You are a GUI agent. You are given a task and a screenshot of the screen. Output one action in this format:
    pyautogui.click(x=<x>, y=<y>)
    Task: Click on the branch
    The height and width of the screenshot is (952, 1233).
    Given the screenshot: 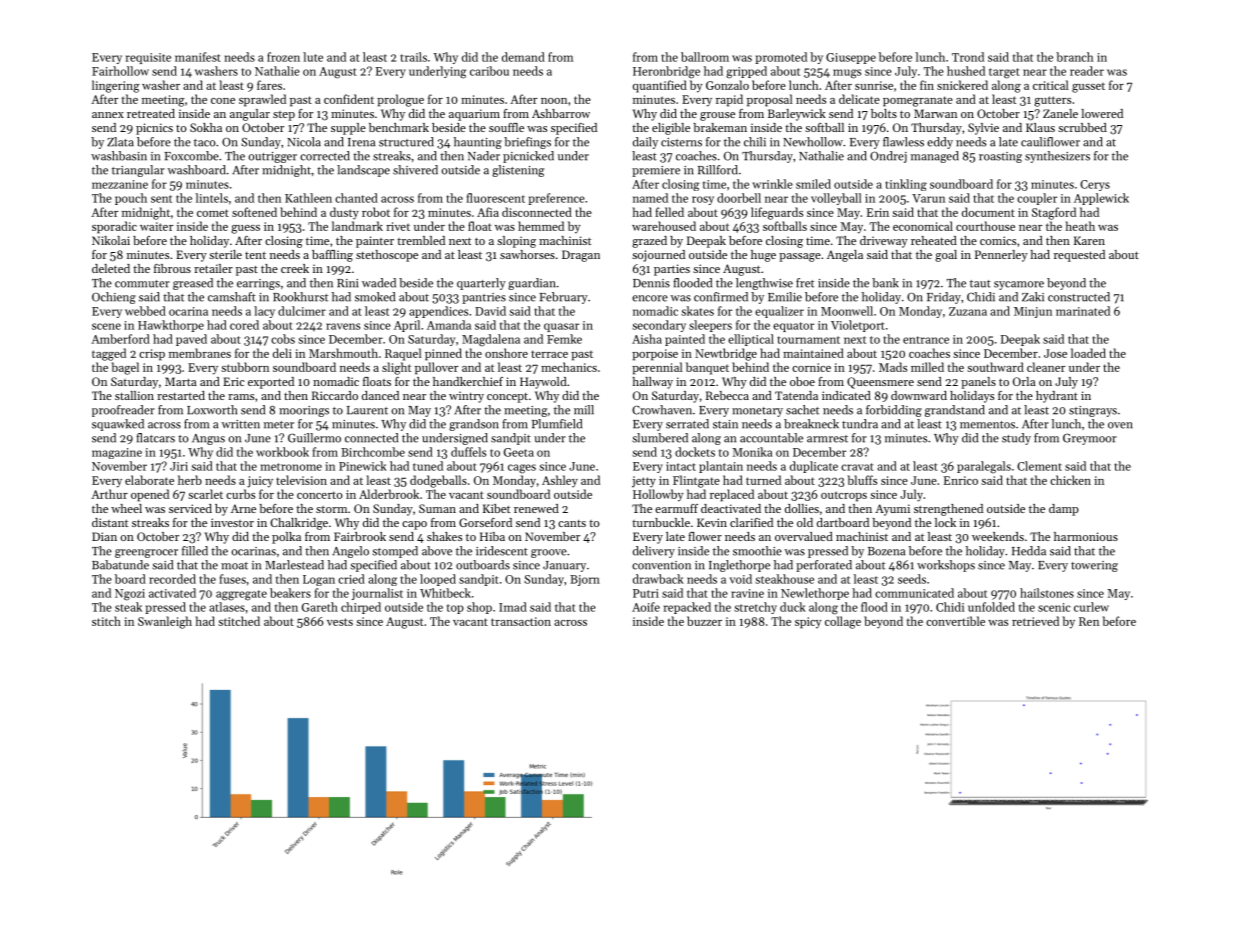 What is the action you would take?
    pyautogui.click(x=1074, y=57)
